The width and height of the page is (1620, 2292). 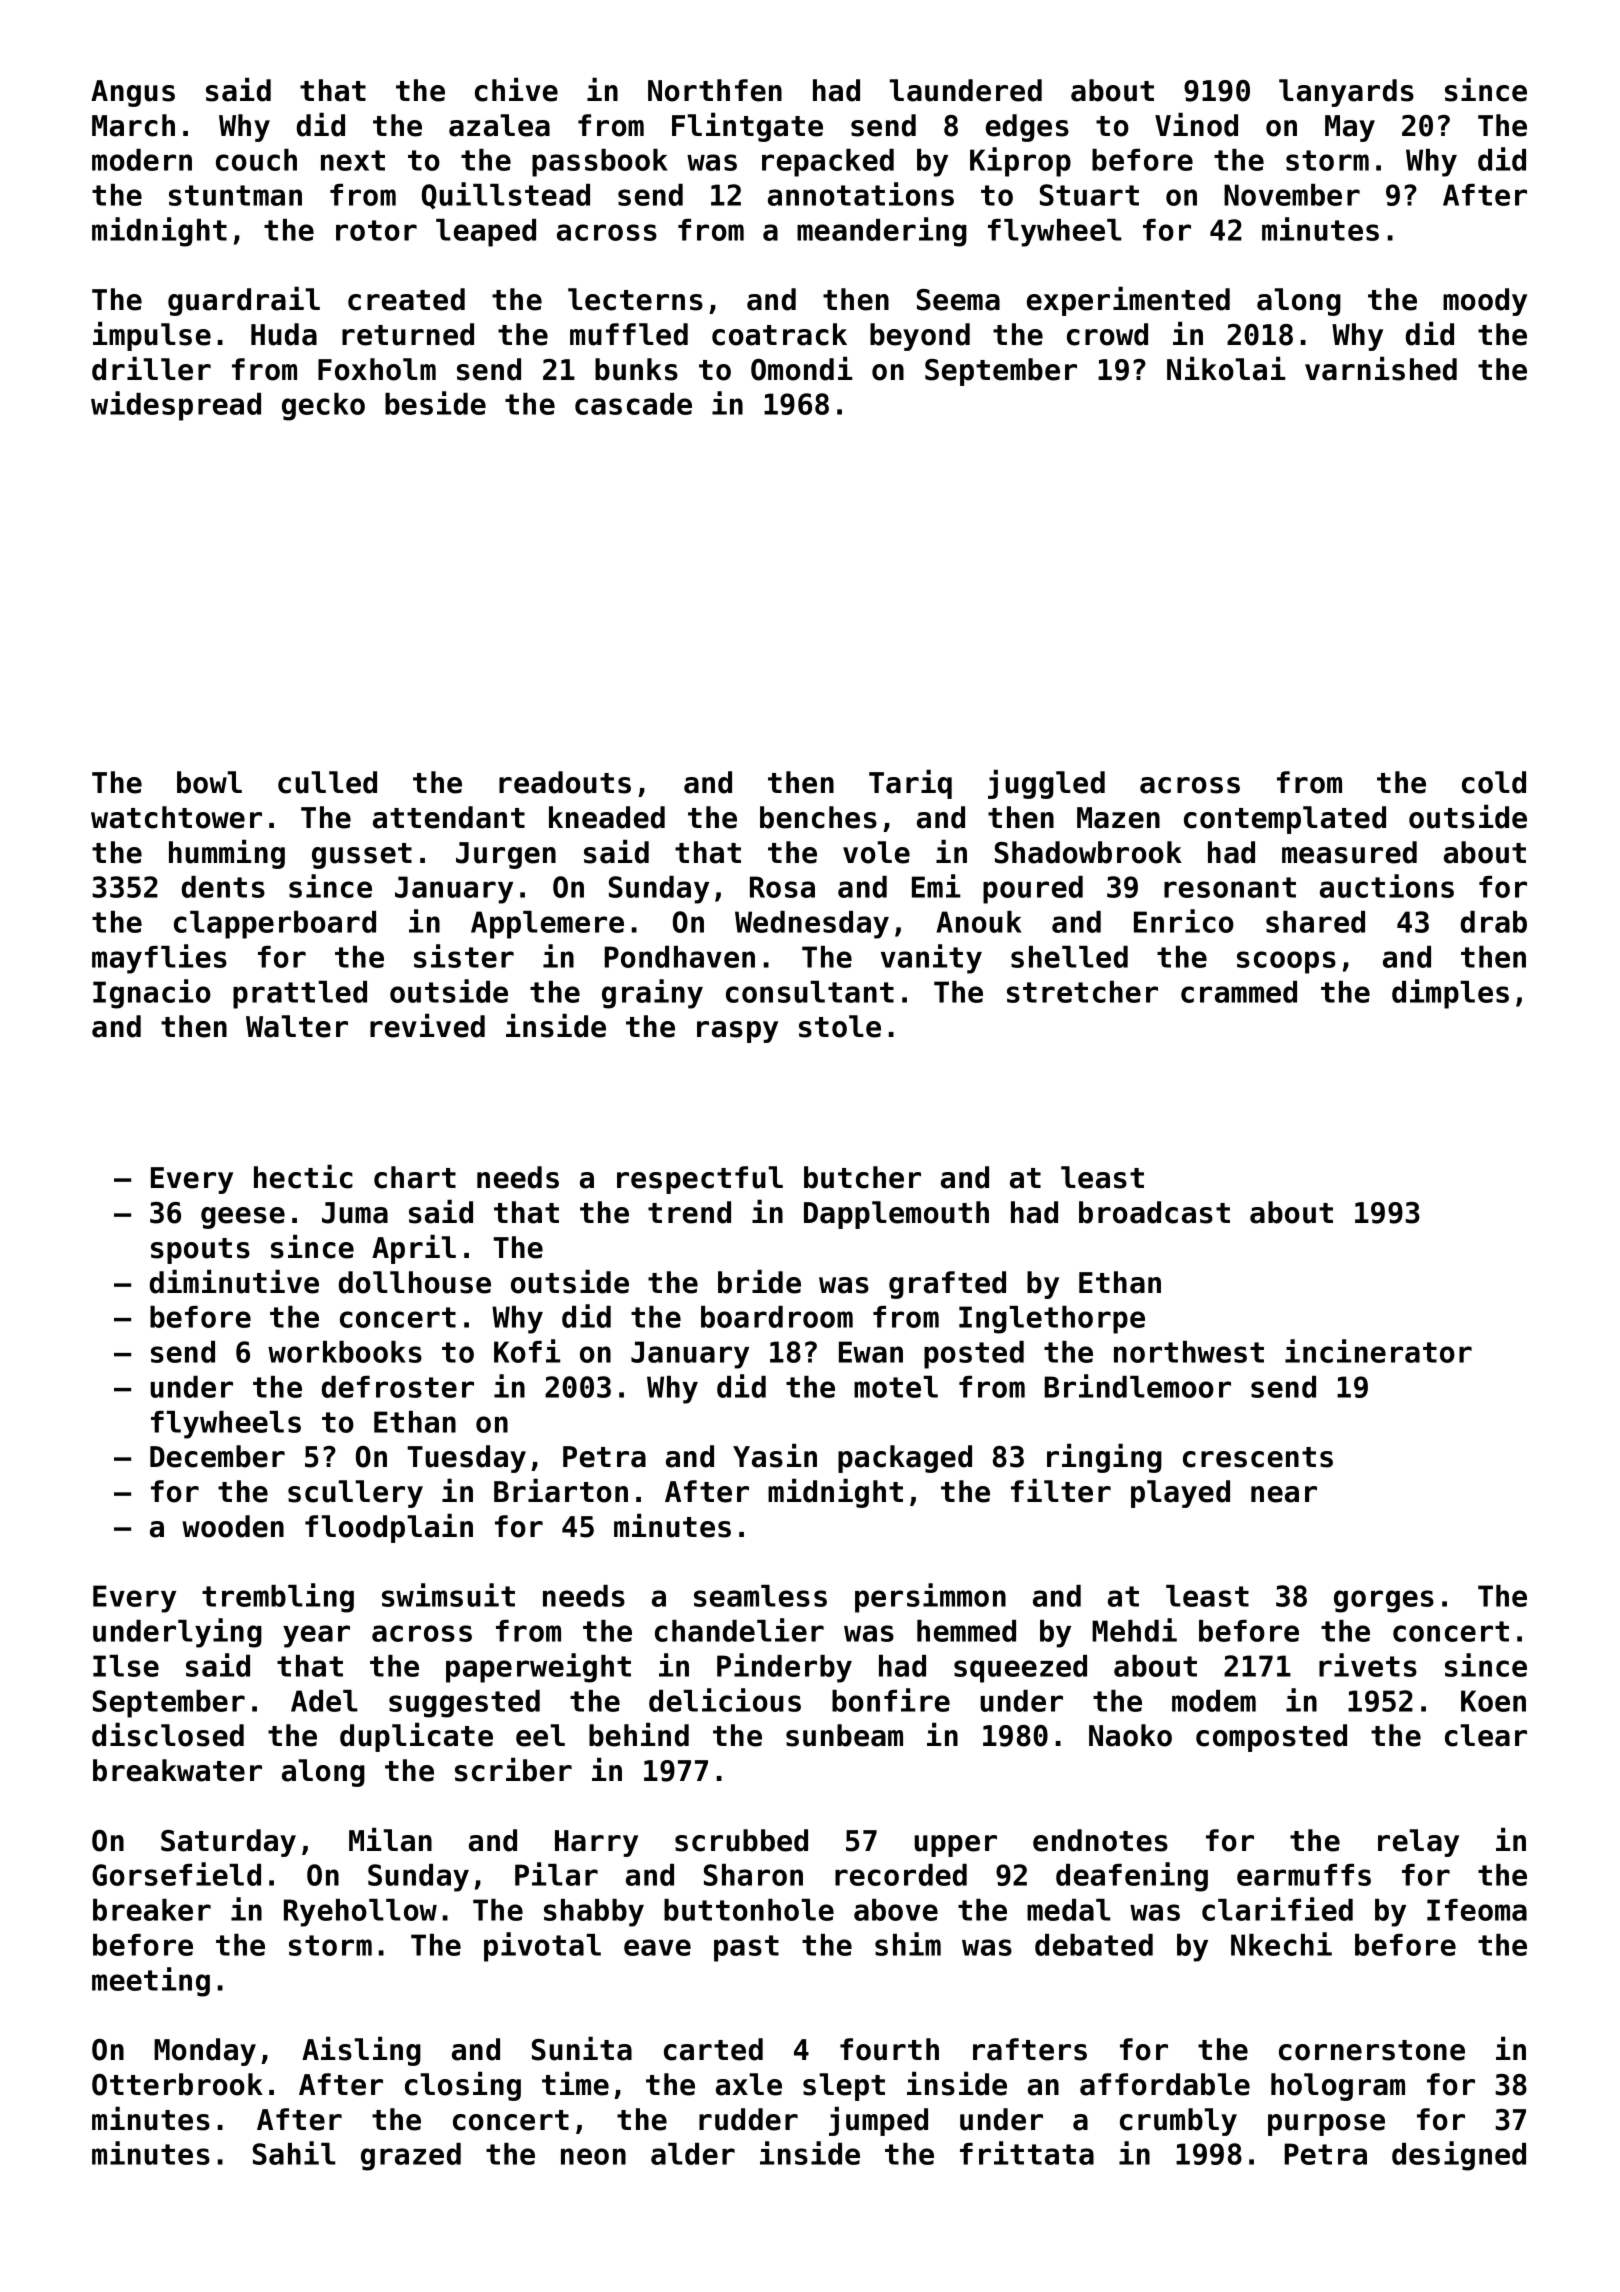 I want to click on Sahil, so click(x=294, y=2153).
